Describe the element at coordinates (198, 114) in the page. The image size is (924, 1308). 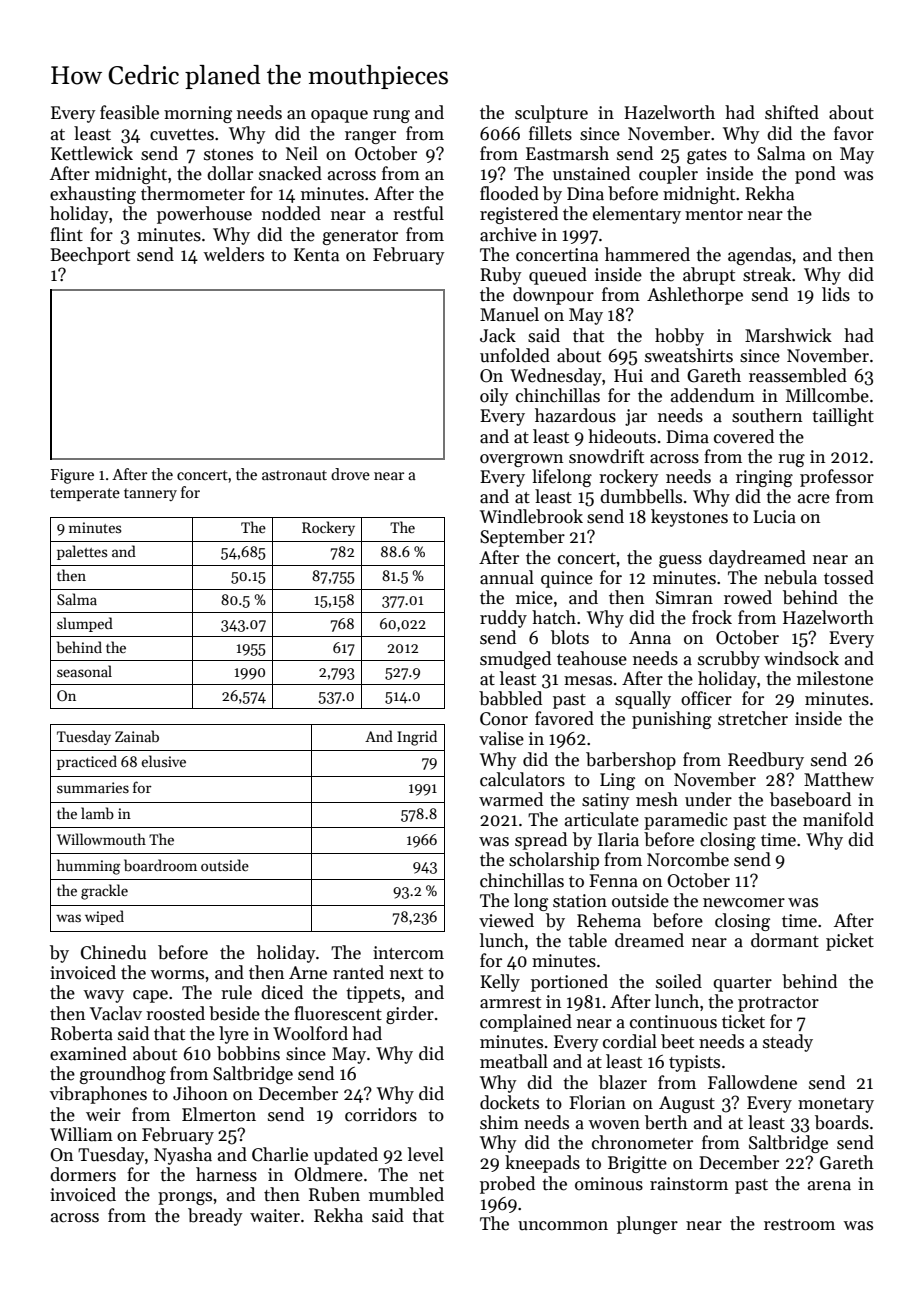
I see `morning` at that location.
